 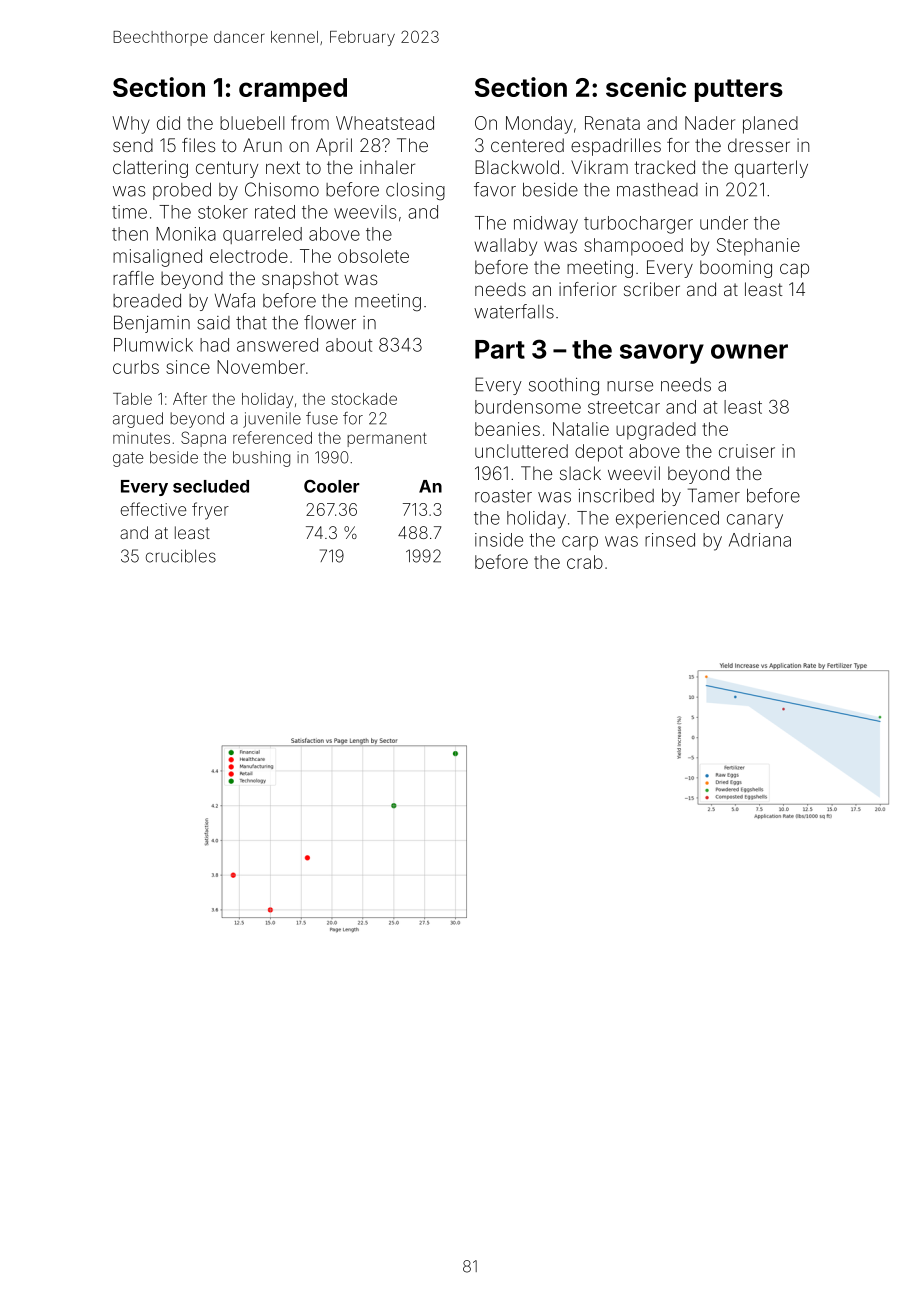 What do you see at coordinates (646, 87) in the document?
I see `scenic` at bounding box center [646, 87].
